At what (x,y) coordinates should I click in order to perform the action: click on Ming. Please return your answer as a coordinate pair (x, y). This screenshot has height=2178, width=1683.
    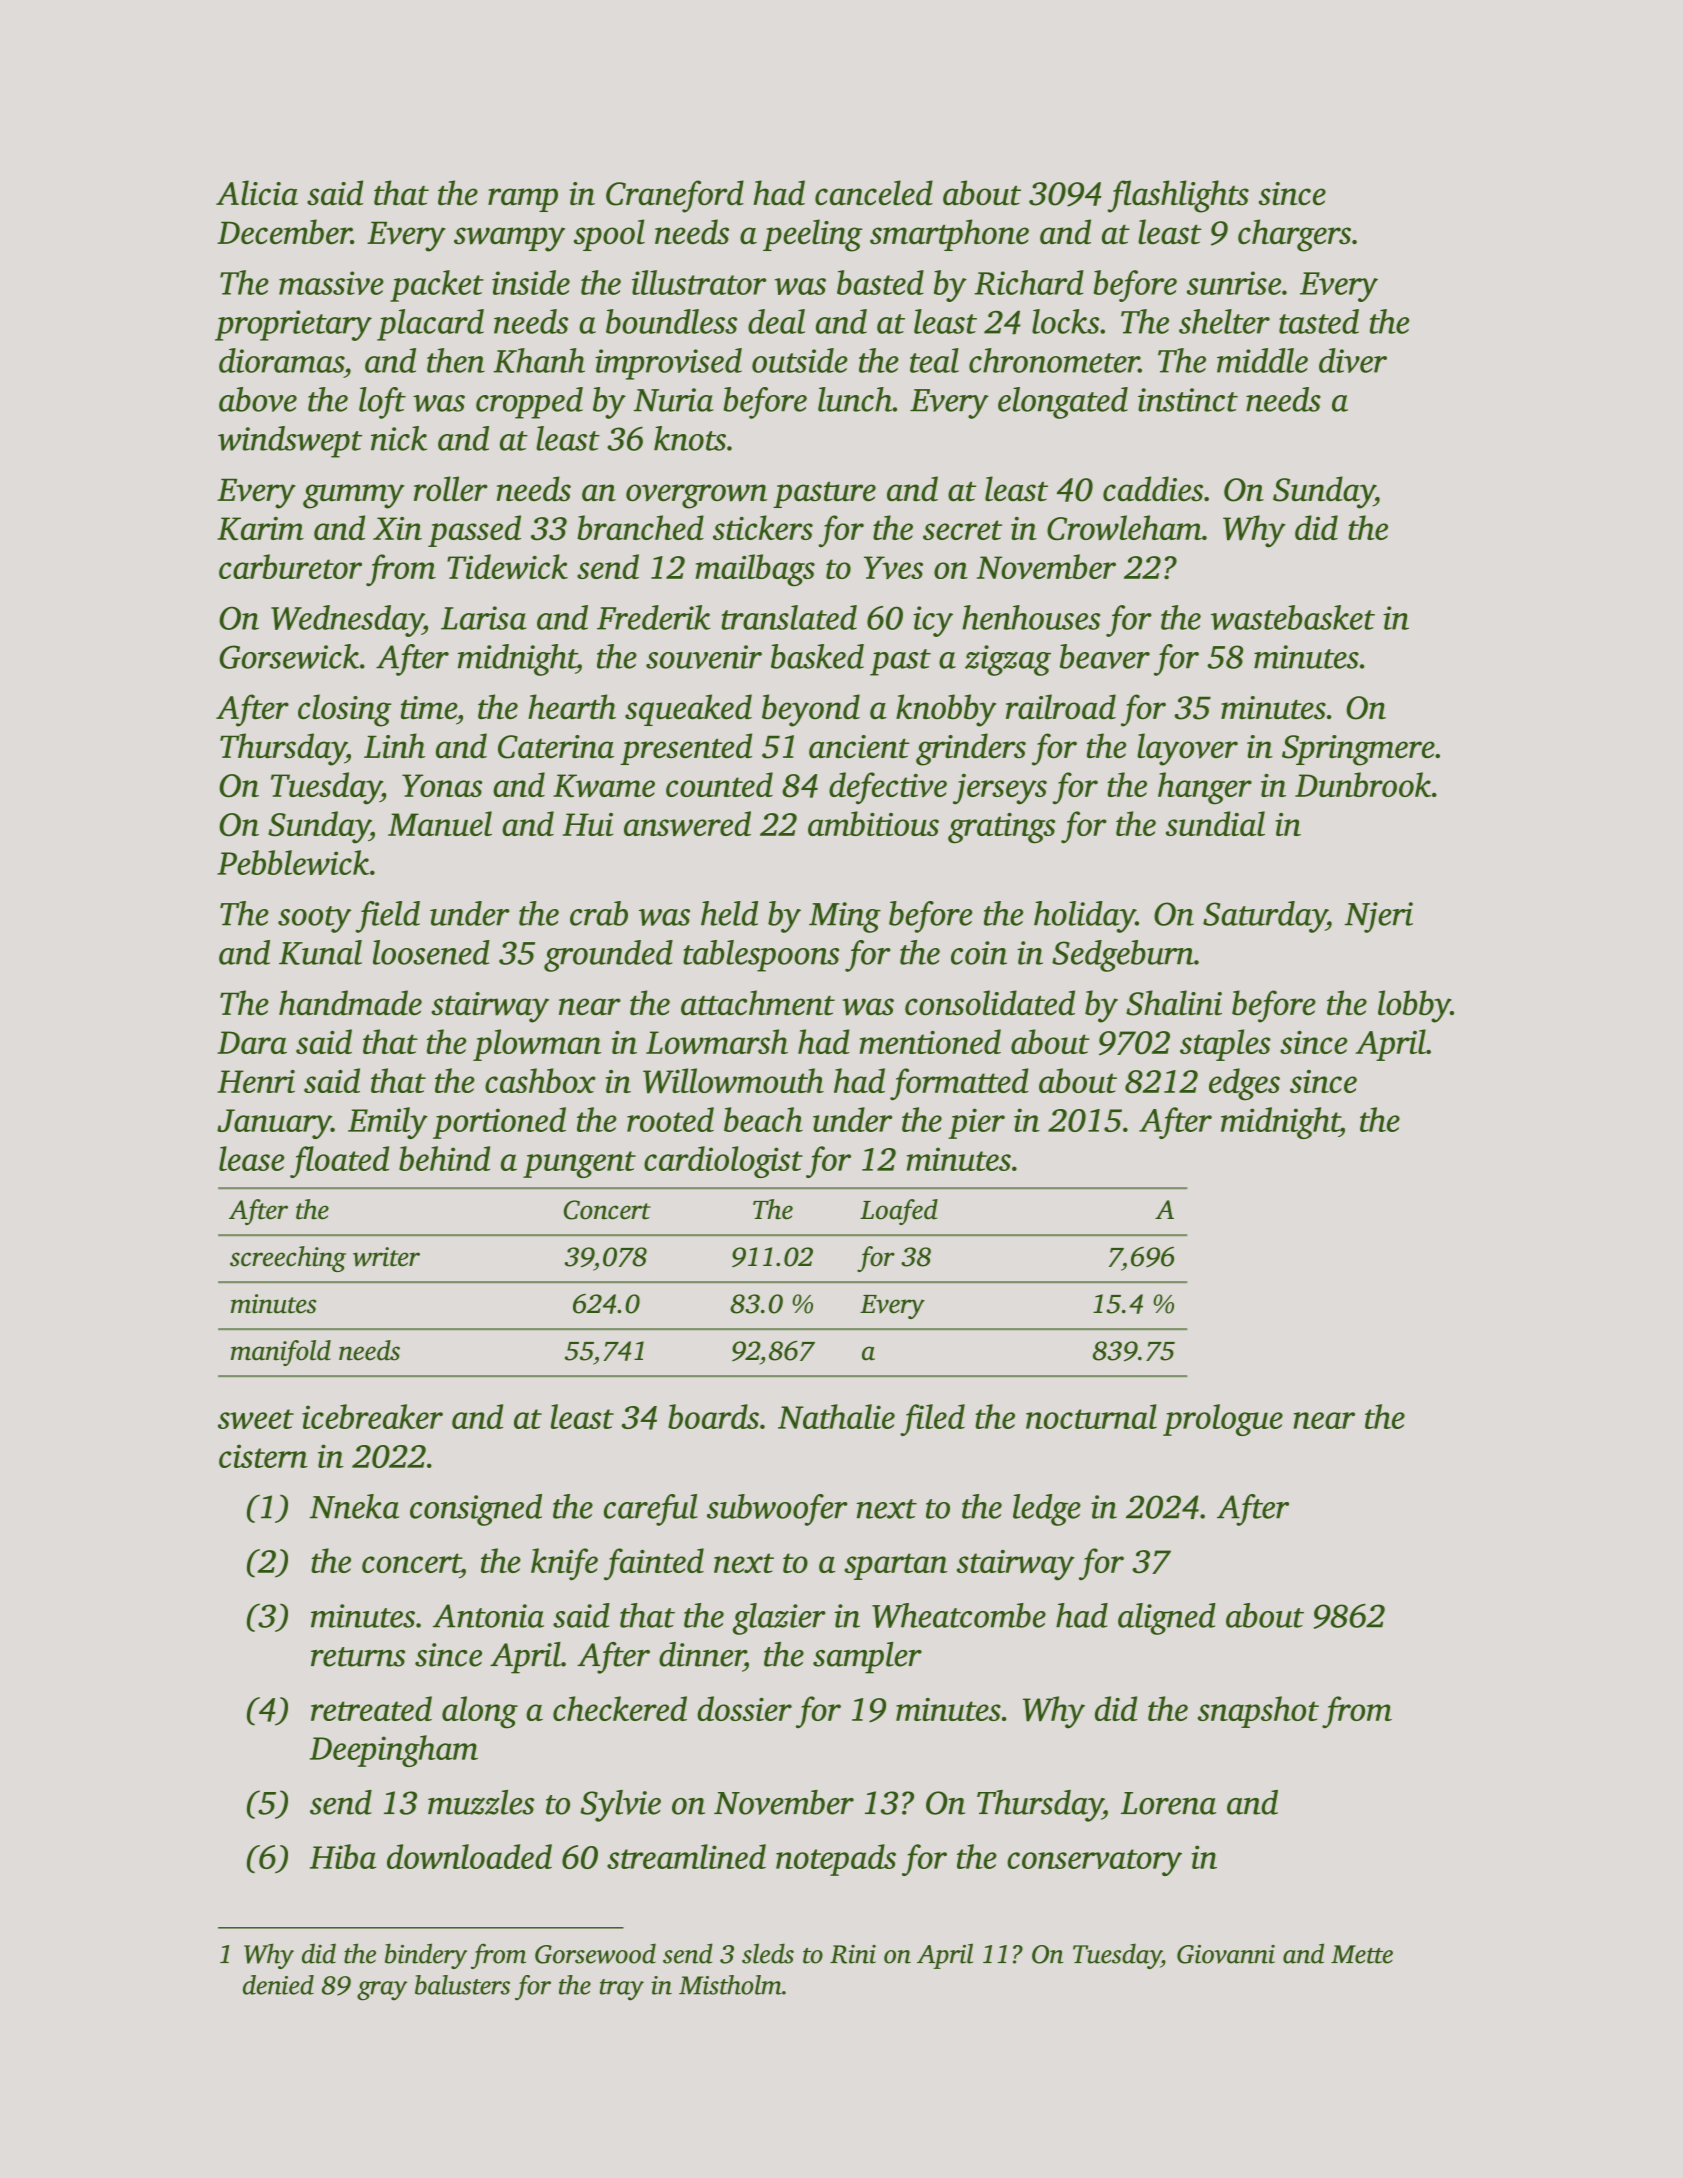
    Looking at the image, I should click on (845, 917).
